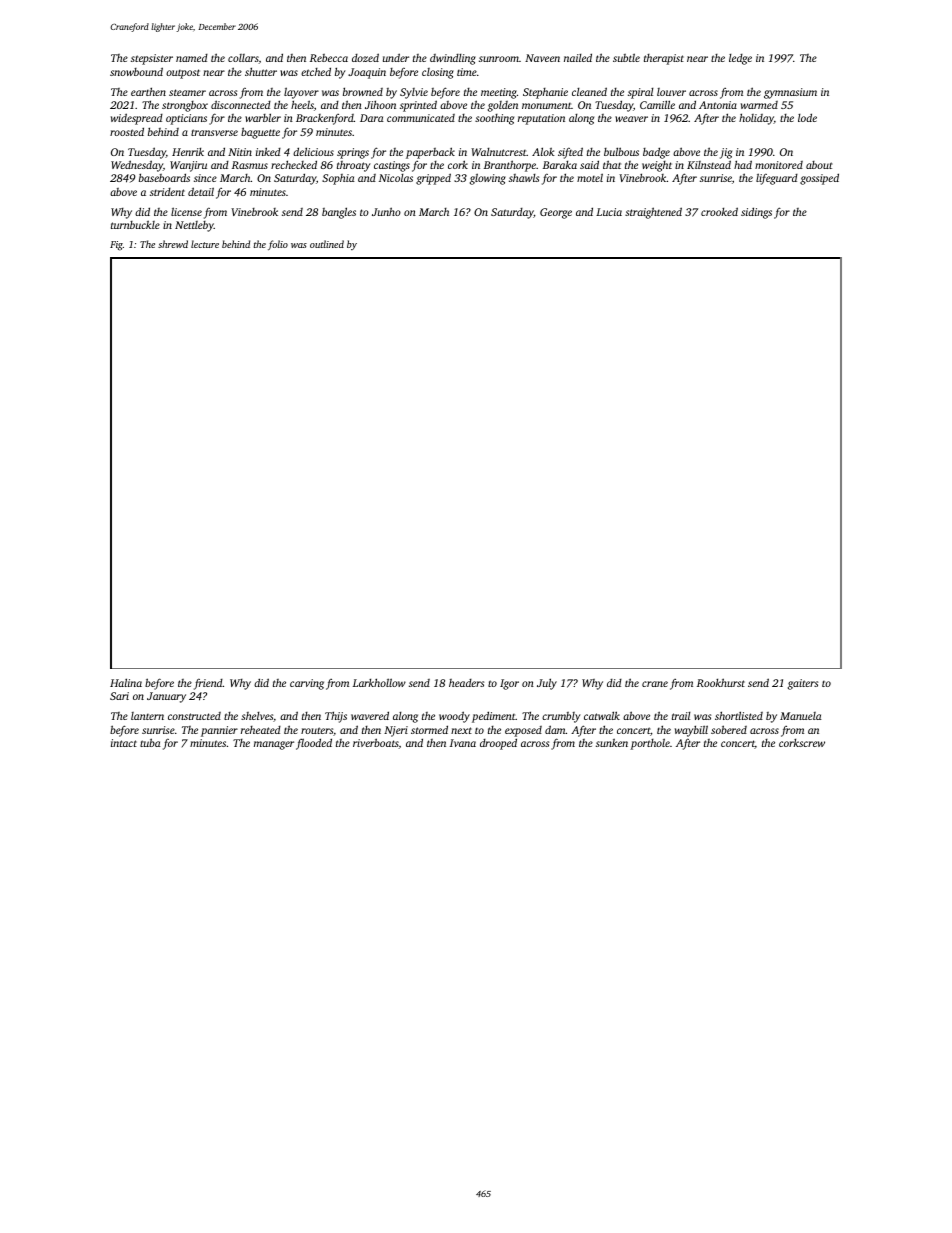 The height and width of the document is (1233, 952). I want to click on crooked, so click(719, 211).
